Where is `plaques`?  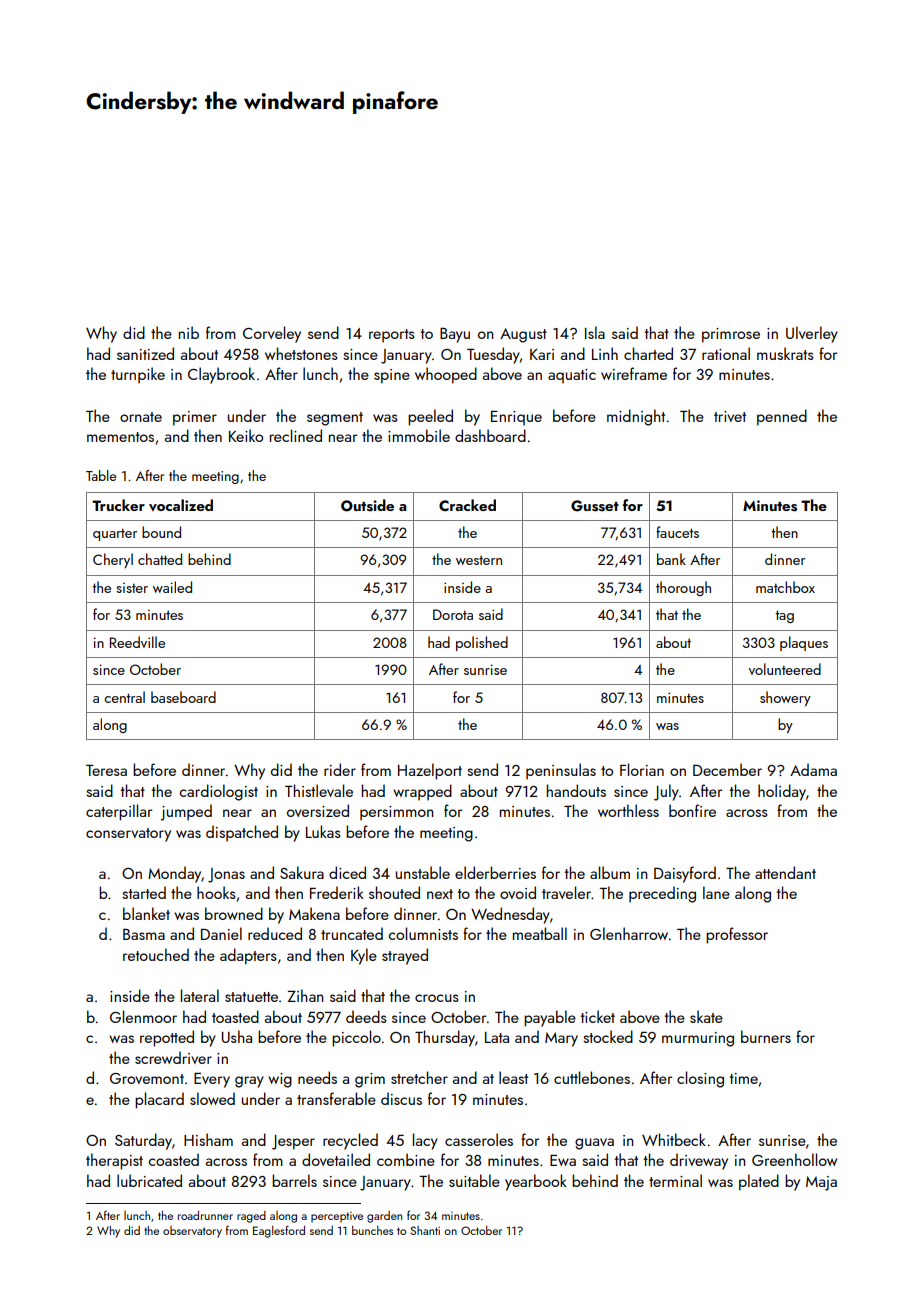 plaques is located at coordinates (804, 643).
